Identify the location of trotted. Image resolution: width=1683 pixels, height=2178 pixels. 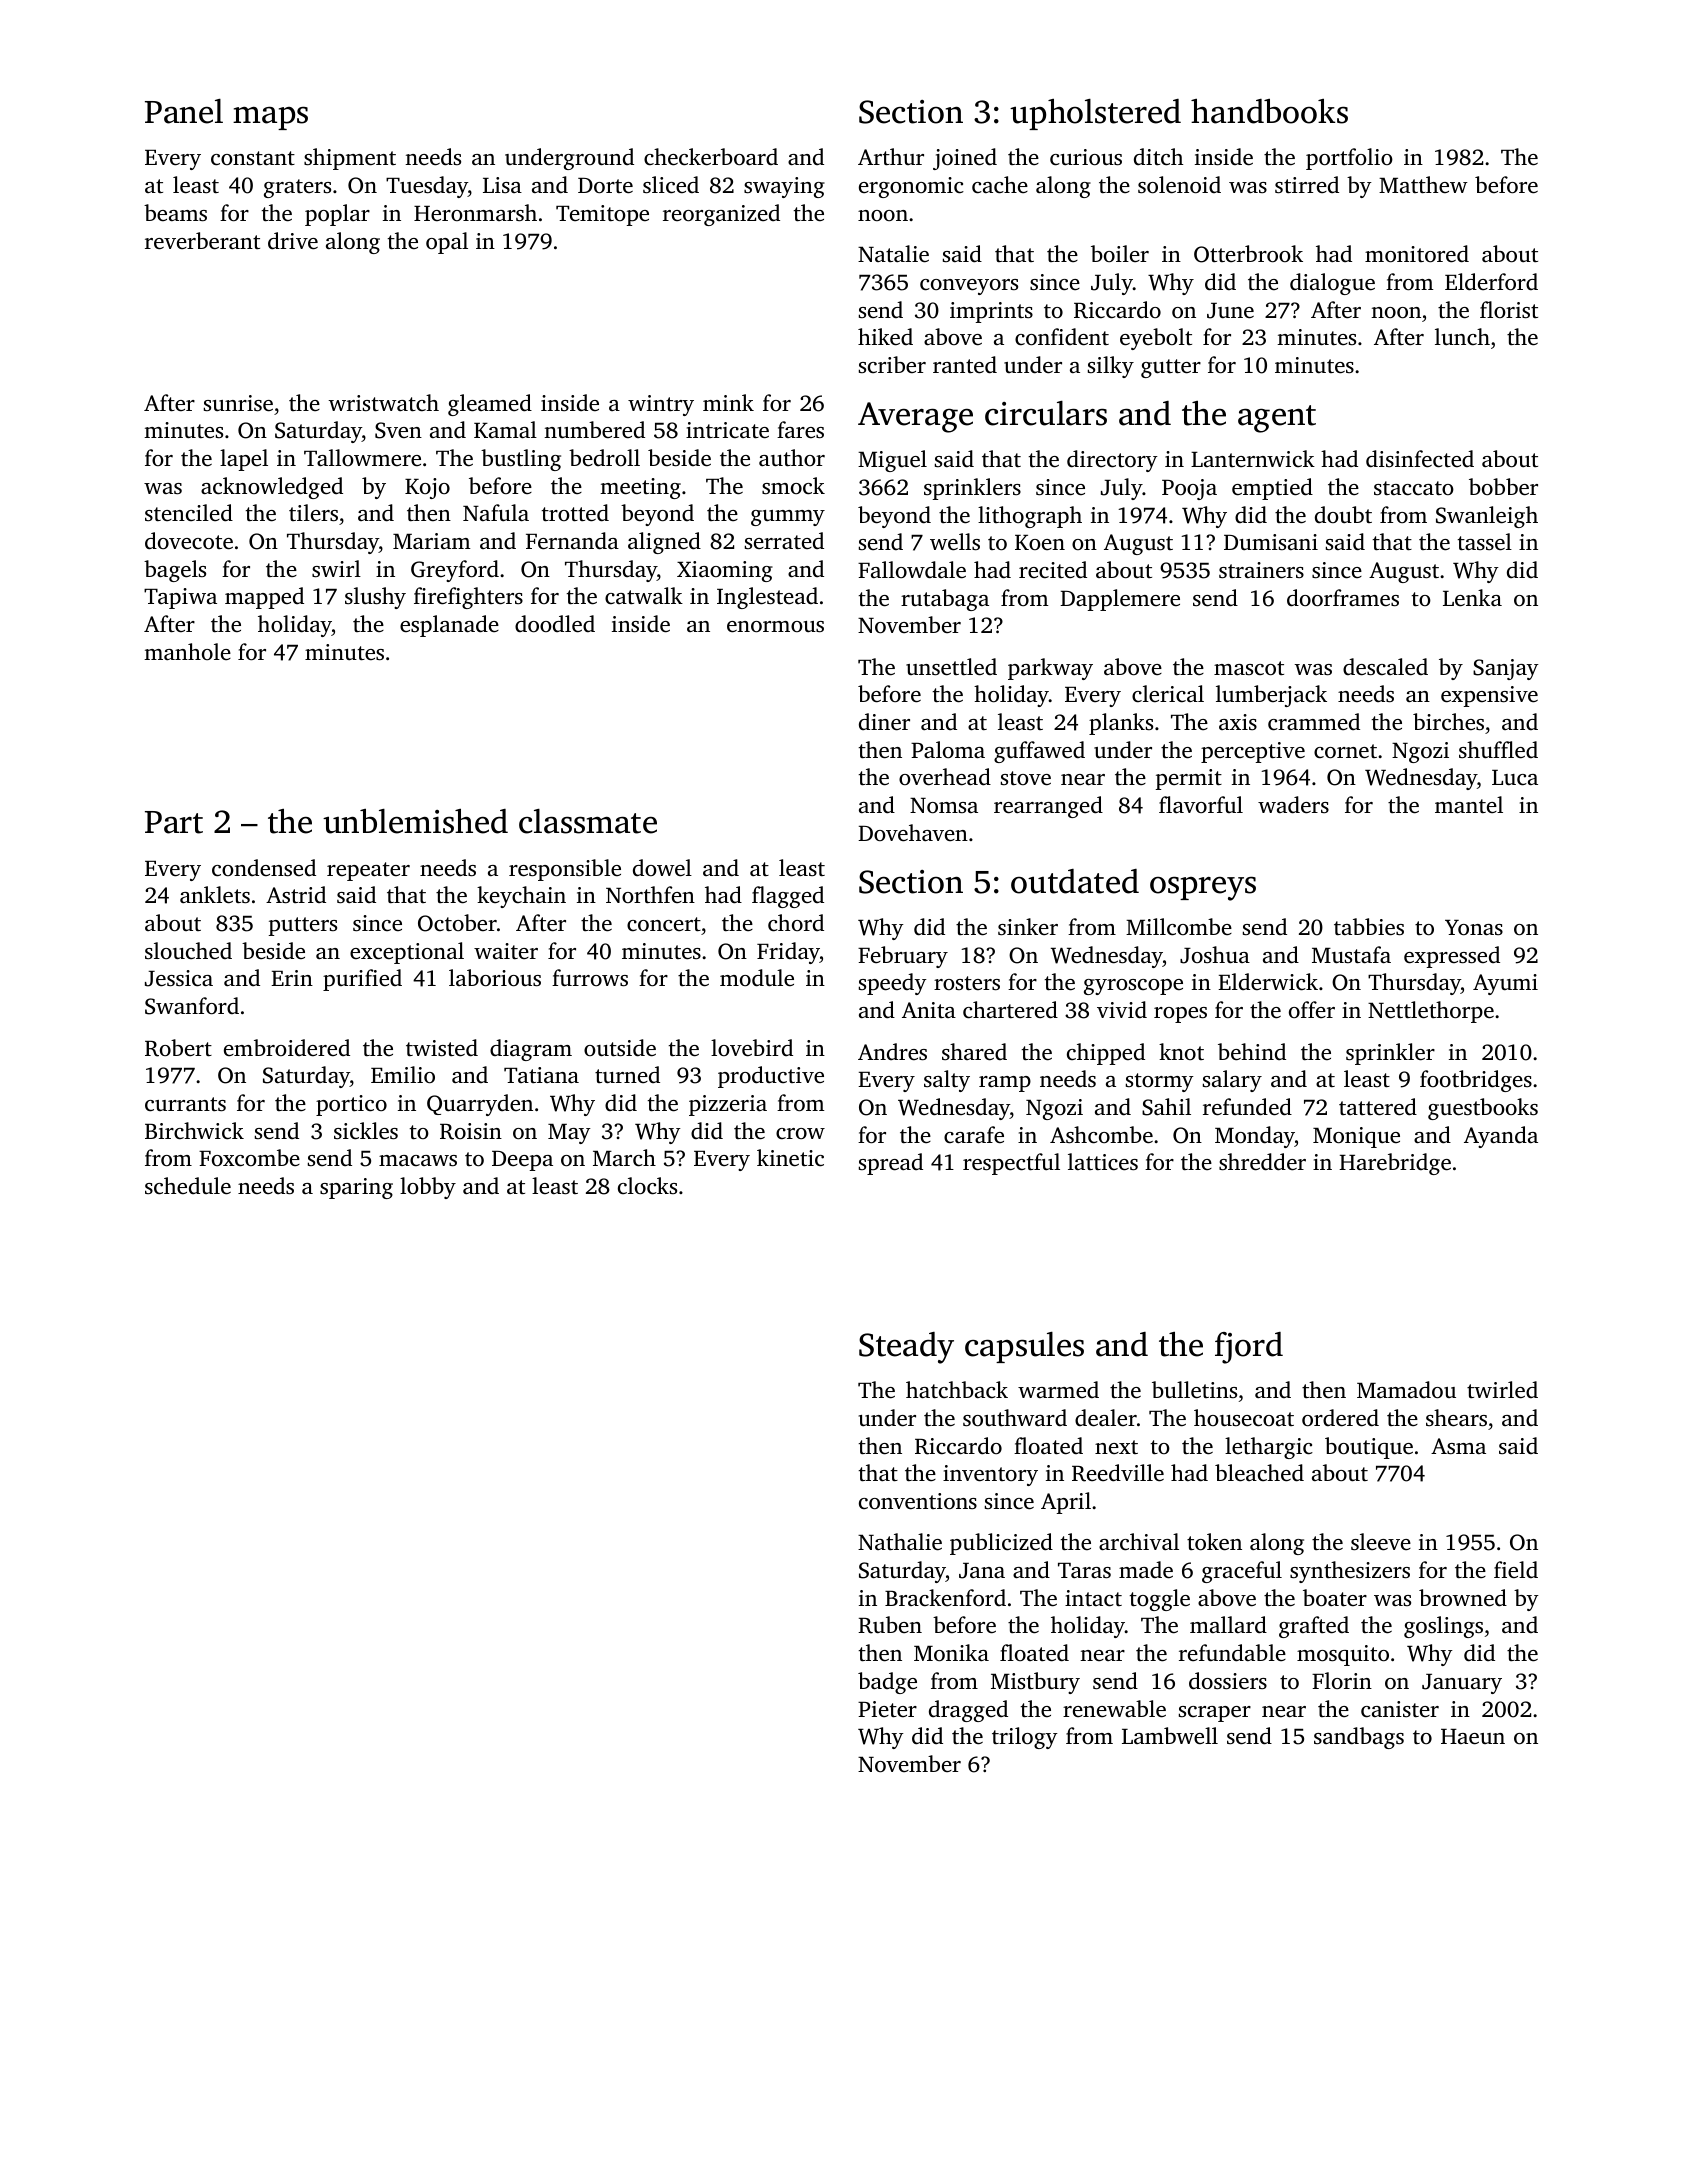
(575, 513).
